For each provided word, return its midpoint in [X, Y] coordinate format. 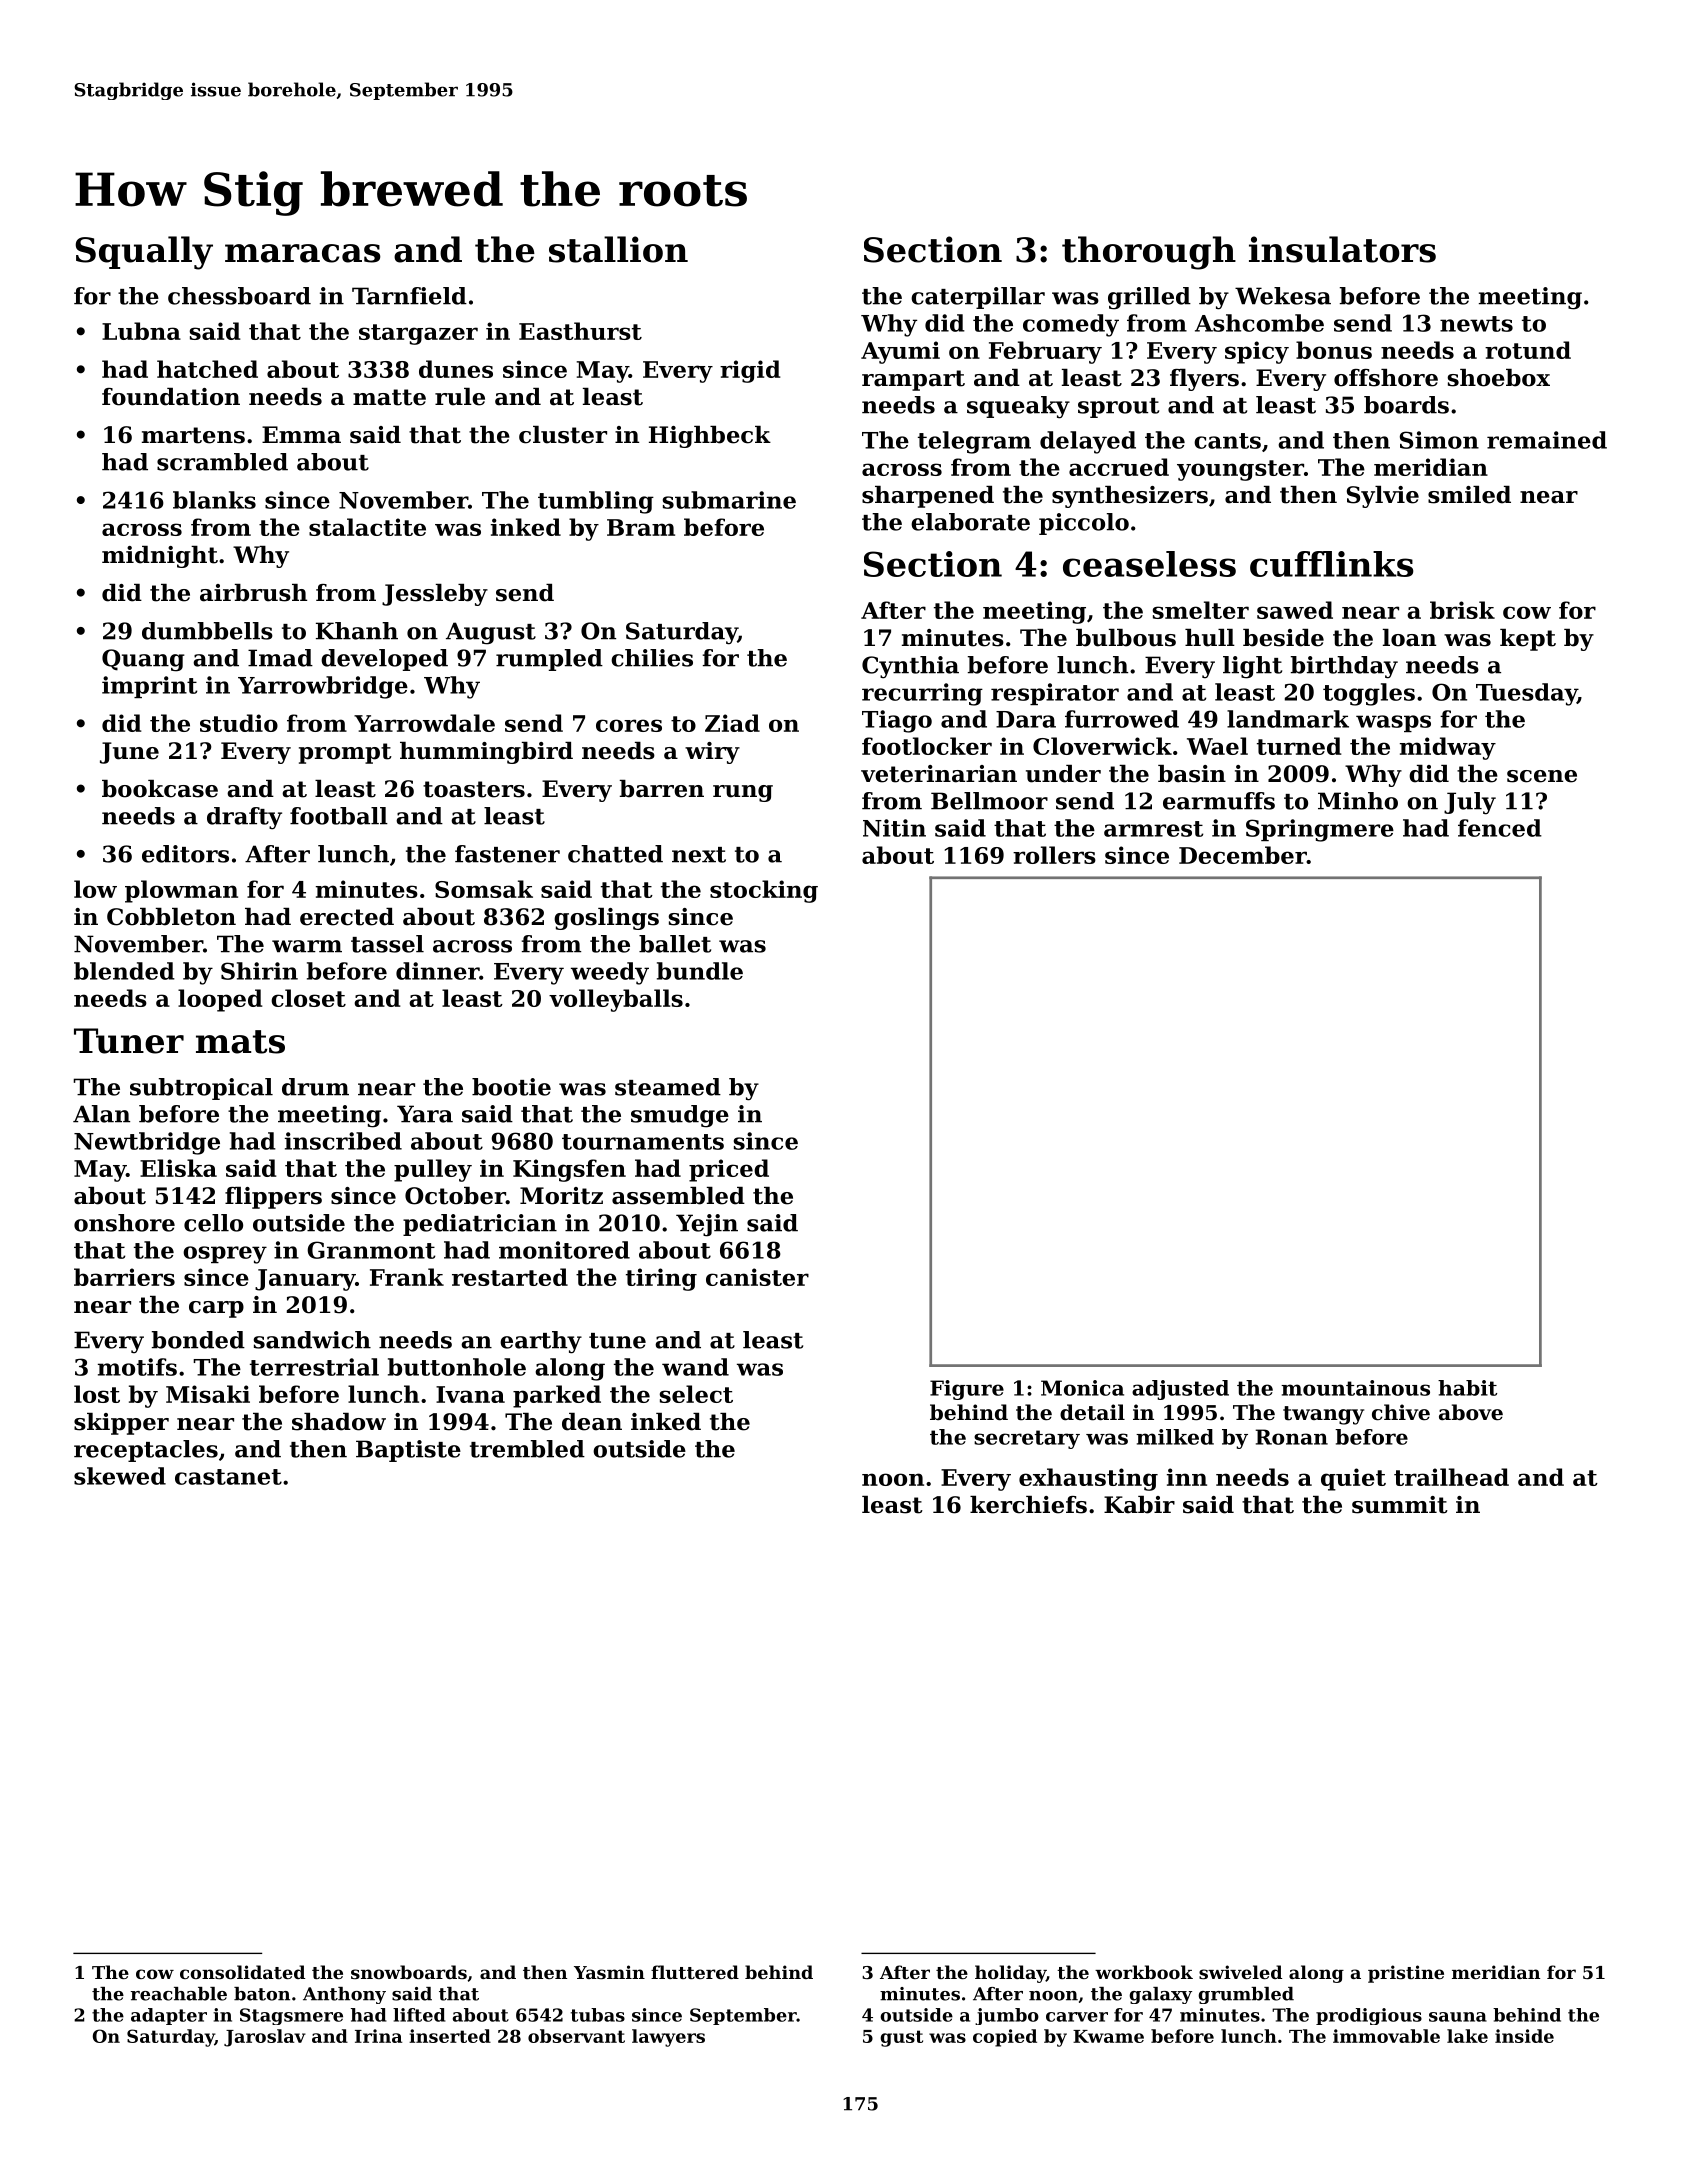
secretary [1027, 1439]
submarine [729, 500]
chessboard [239, 296]
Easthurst [580, 331]
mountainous [1355, 1388]
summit [1400, 1505]
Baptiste [408, 1451]
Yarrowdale [424, 723]
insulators [1342, 249]
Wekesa [1283, 296]
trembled [527, 1449]
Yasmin [609, 1972]
